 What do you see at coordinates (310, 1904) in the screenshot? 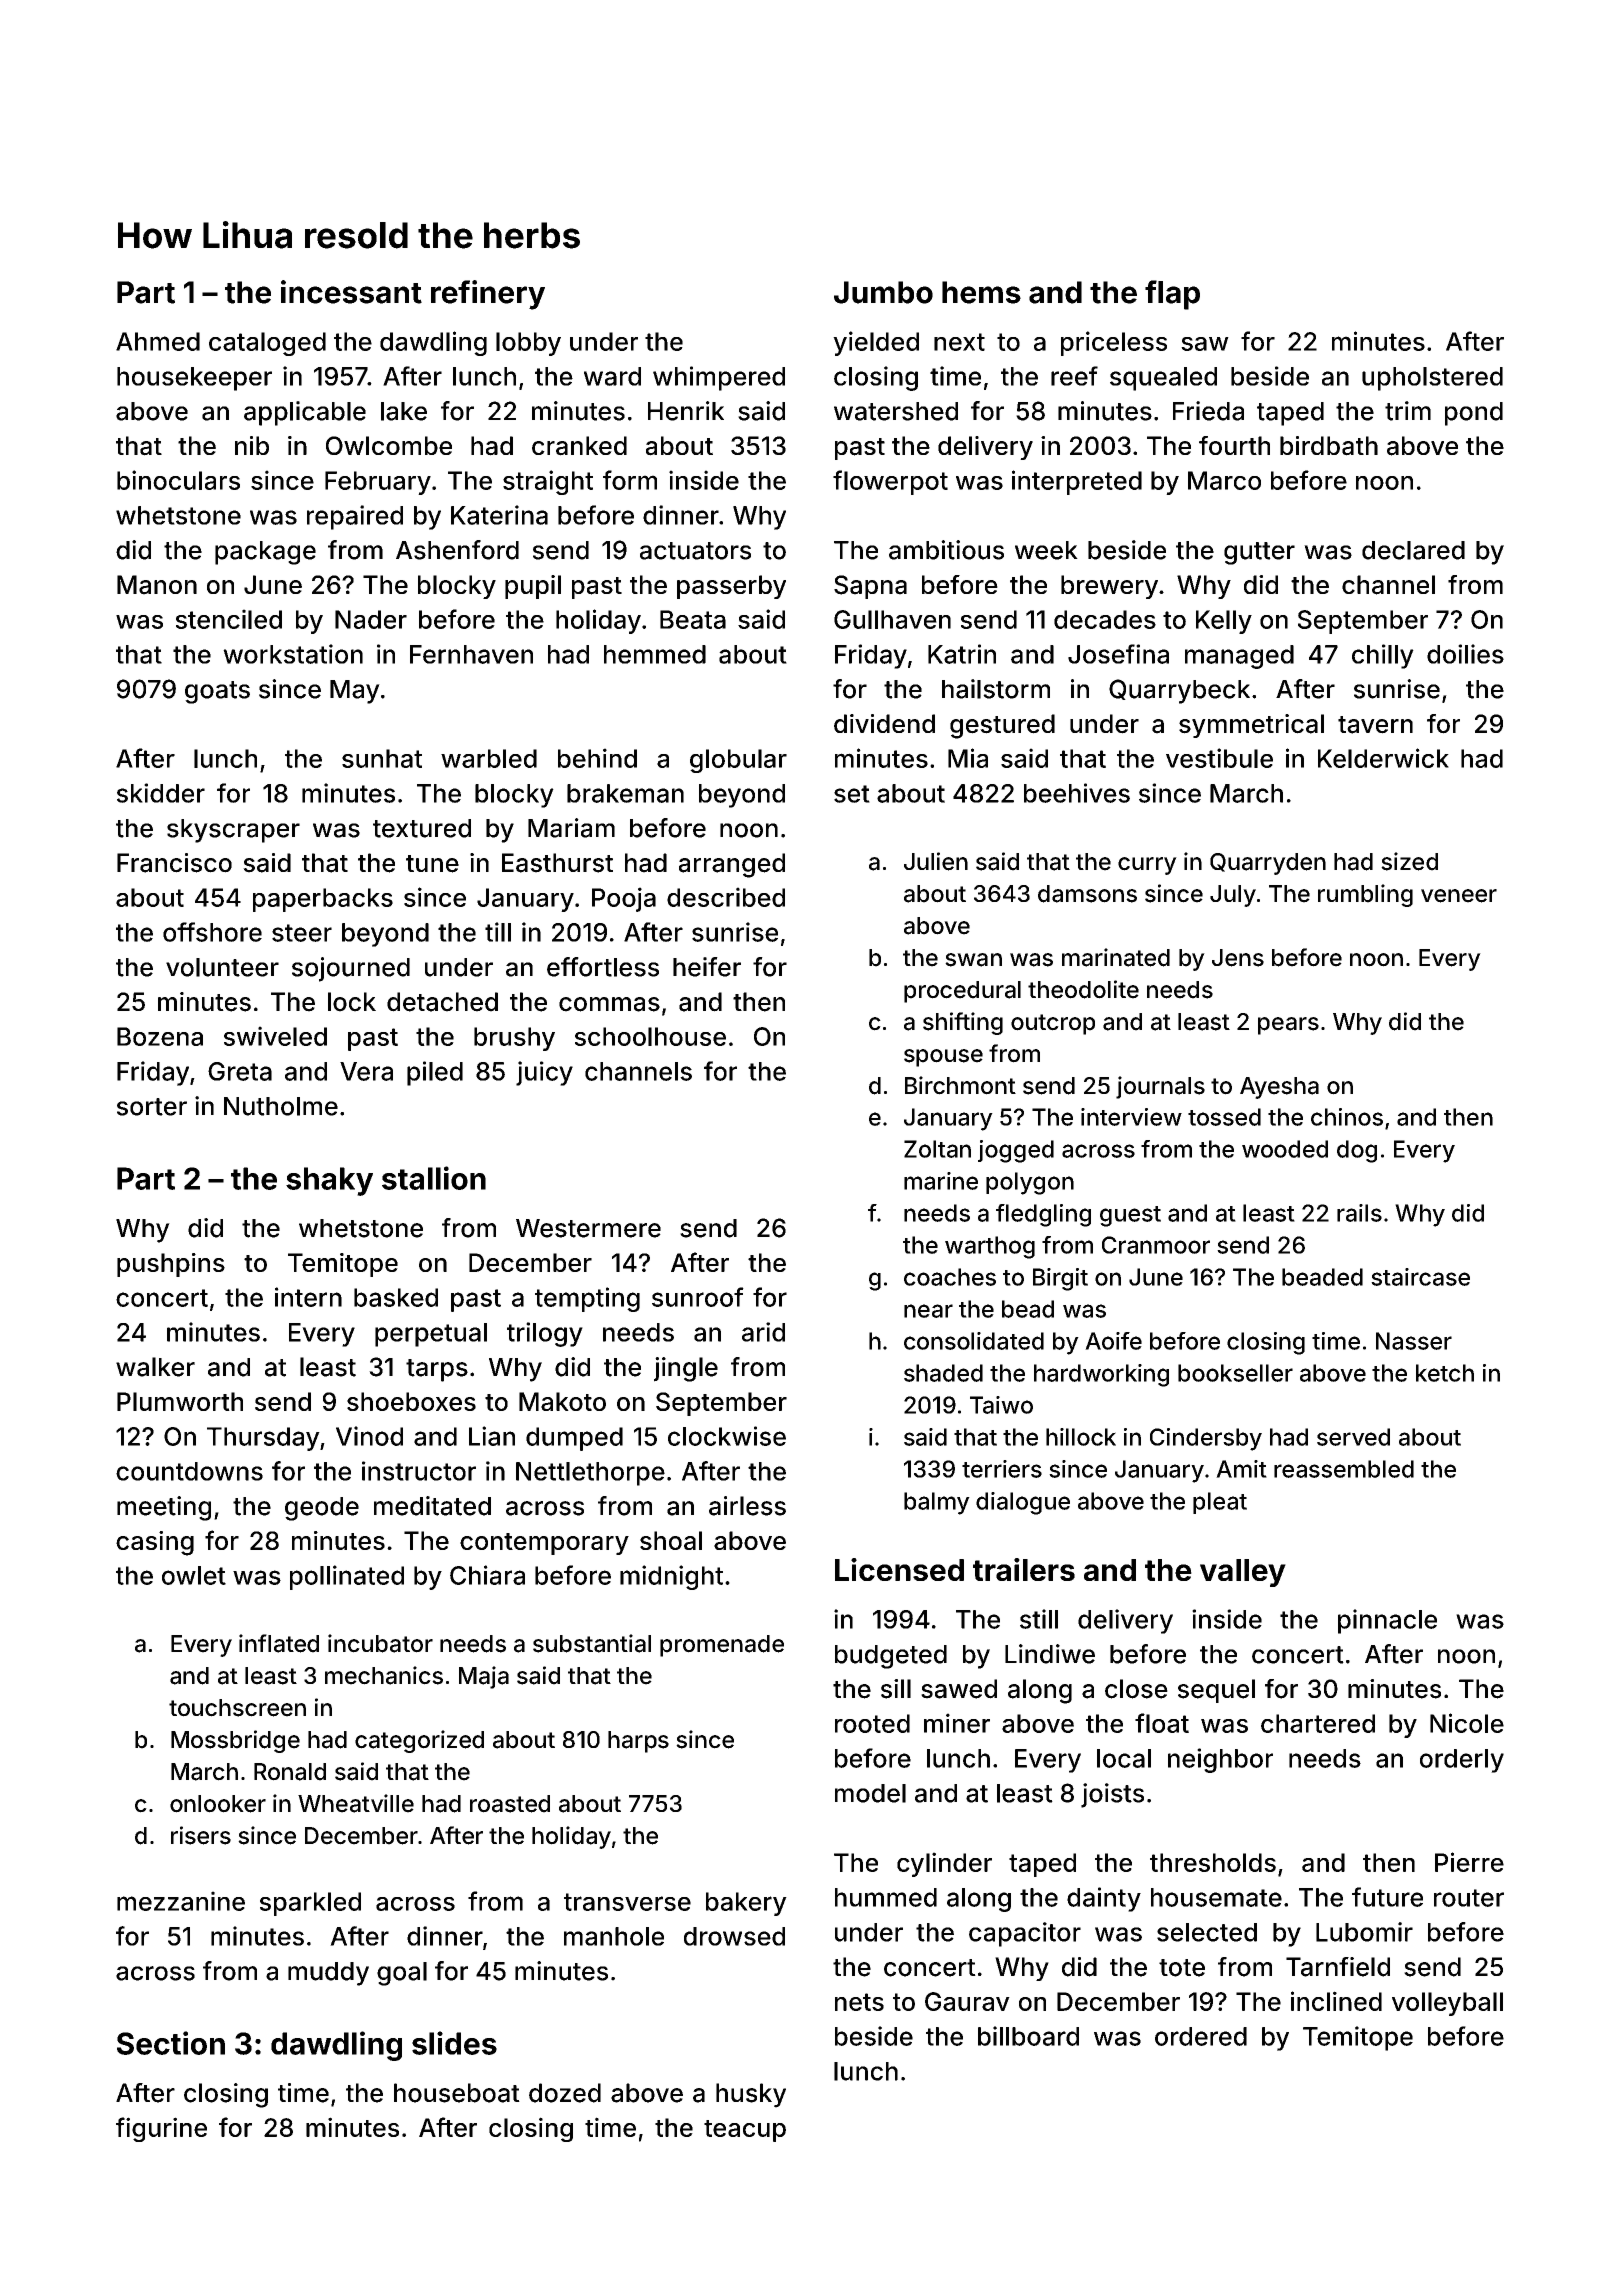
I see `sparkled` at bounding box center [310, 1904].
